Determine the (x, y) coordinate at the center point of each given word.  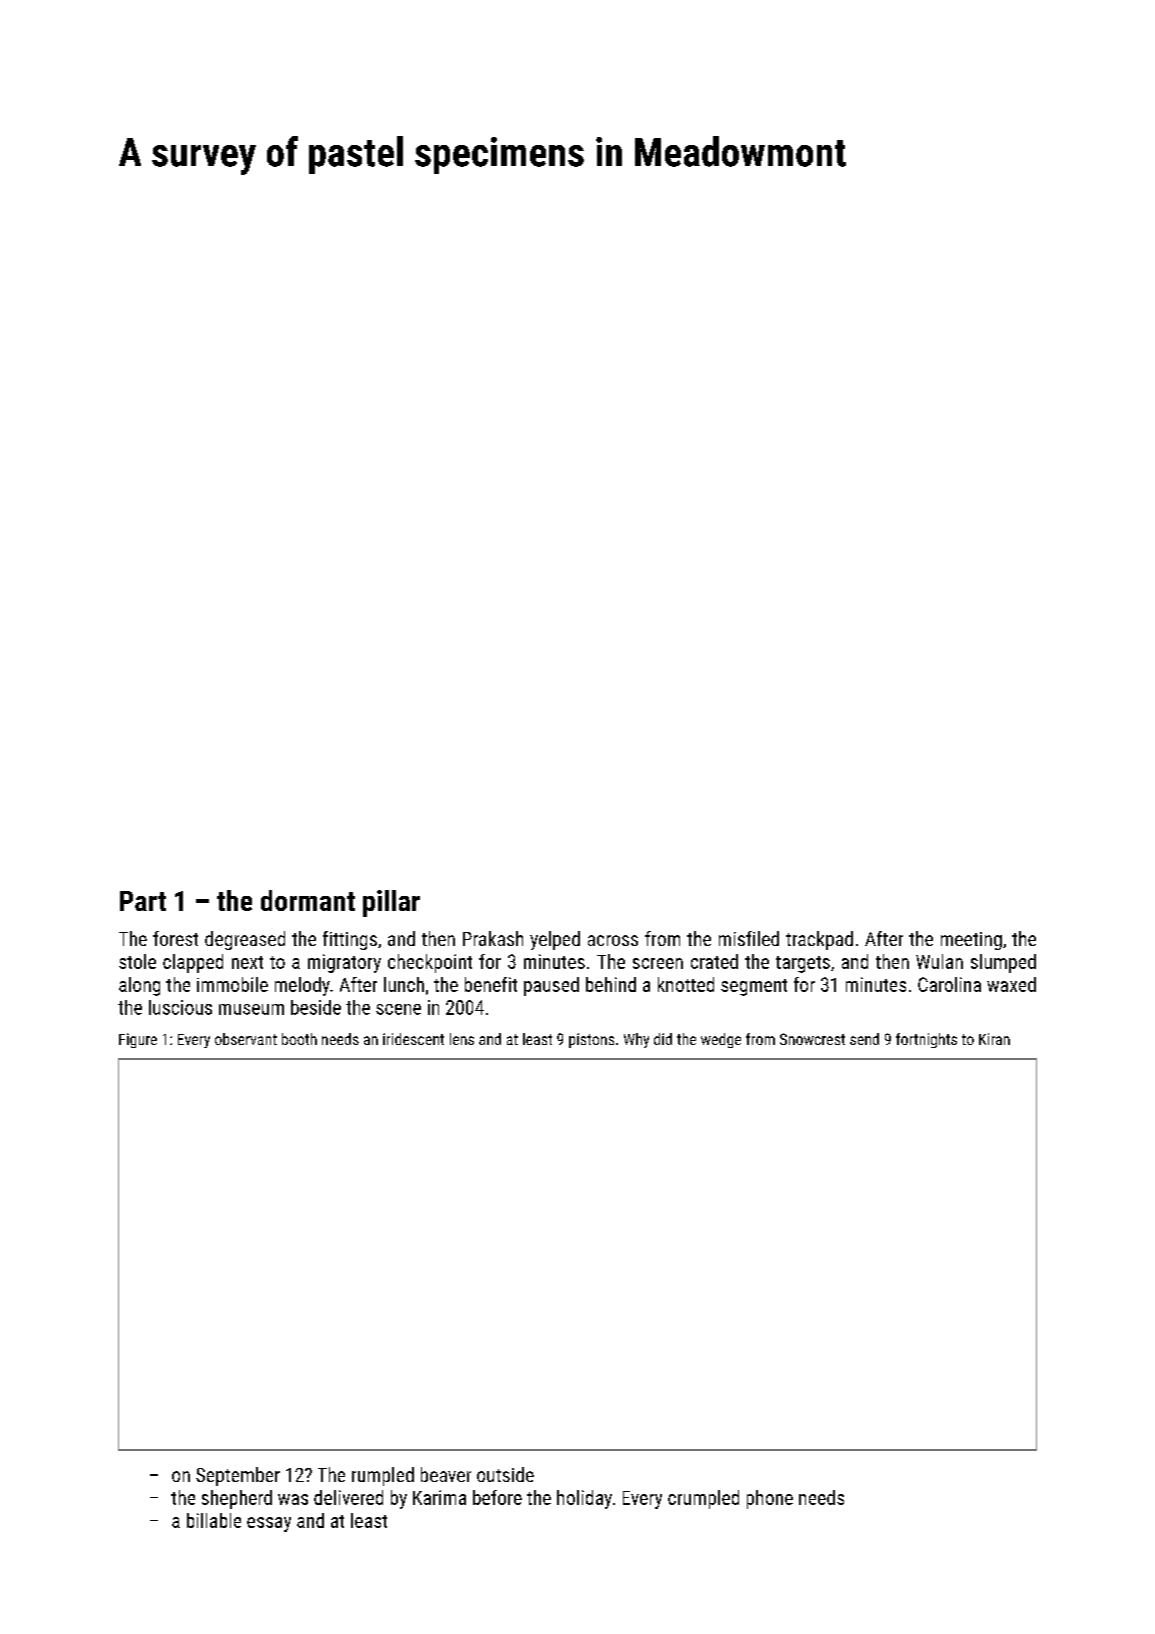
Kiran (994, 1039)
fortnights (926, 1040)
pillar (391, 903)
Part (143, 901)
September (238, 1476)
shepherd (237, 1499)
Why (636, 1040)
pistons (591, 1040)
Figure (138, 1040)
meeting (971, 941)
